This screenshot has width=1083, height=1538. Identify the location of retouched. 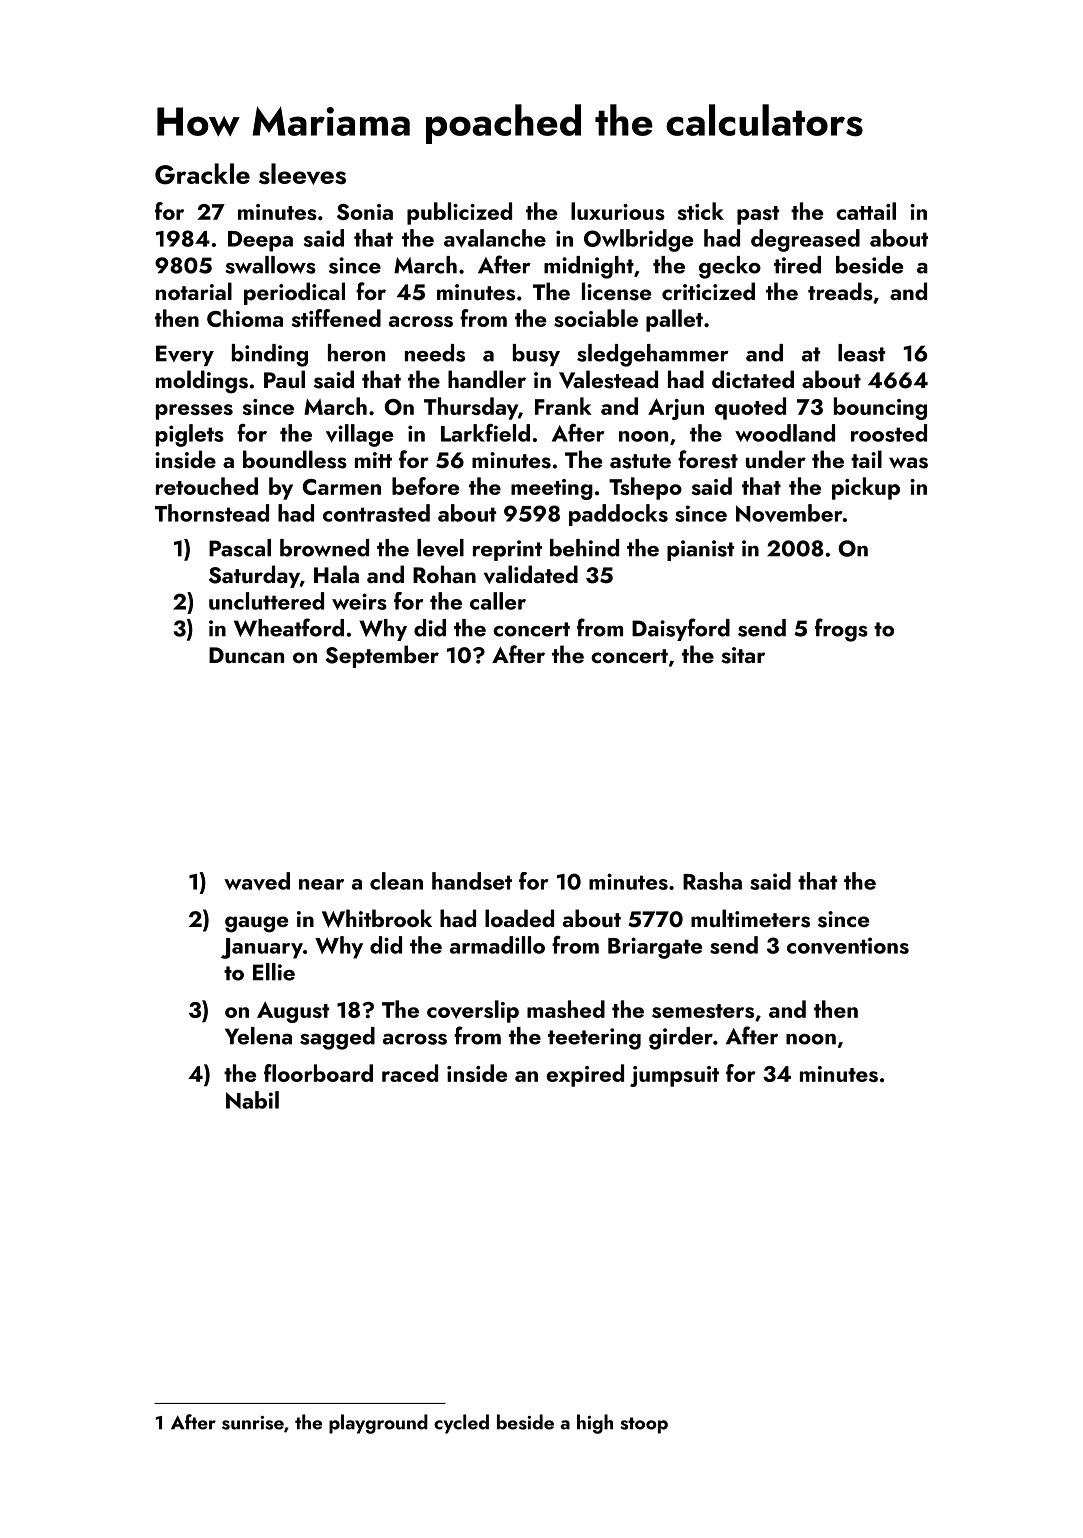
(207, 486).
